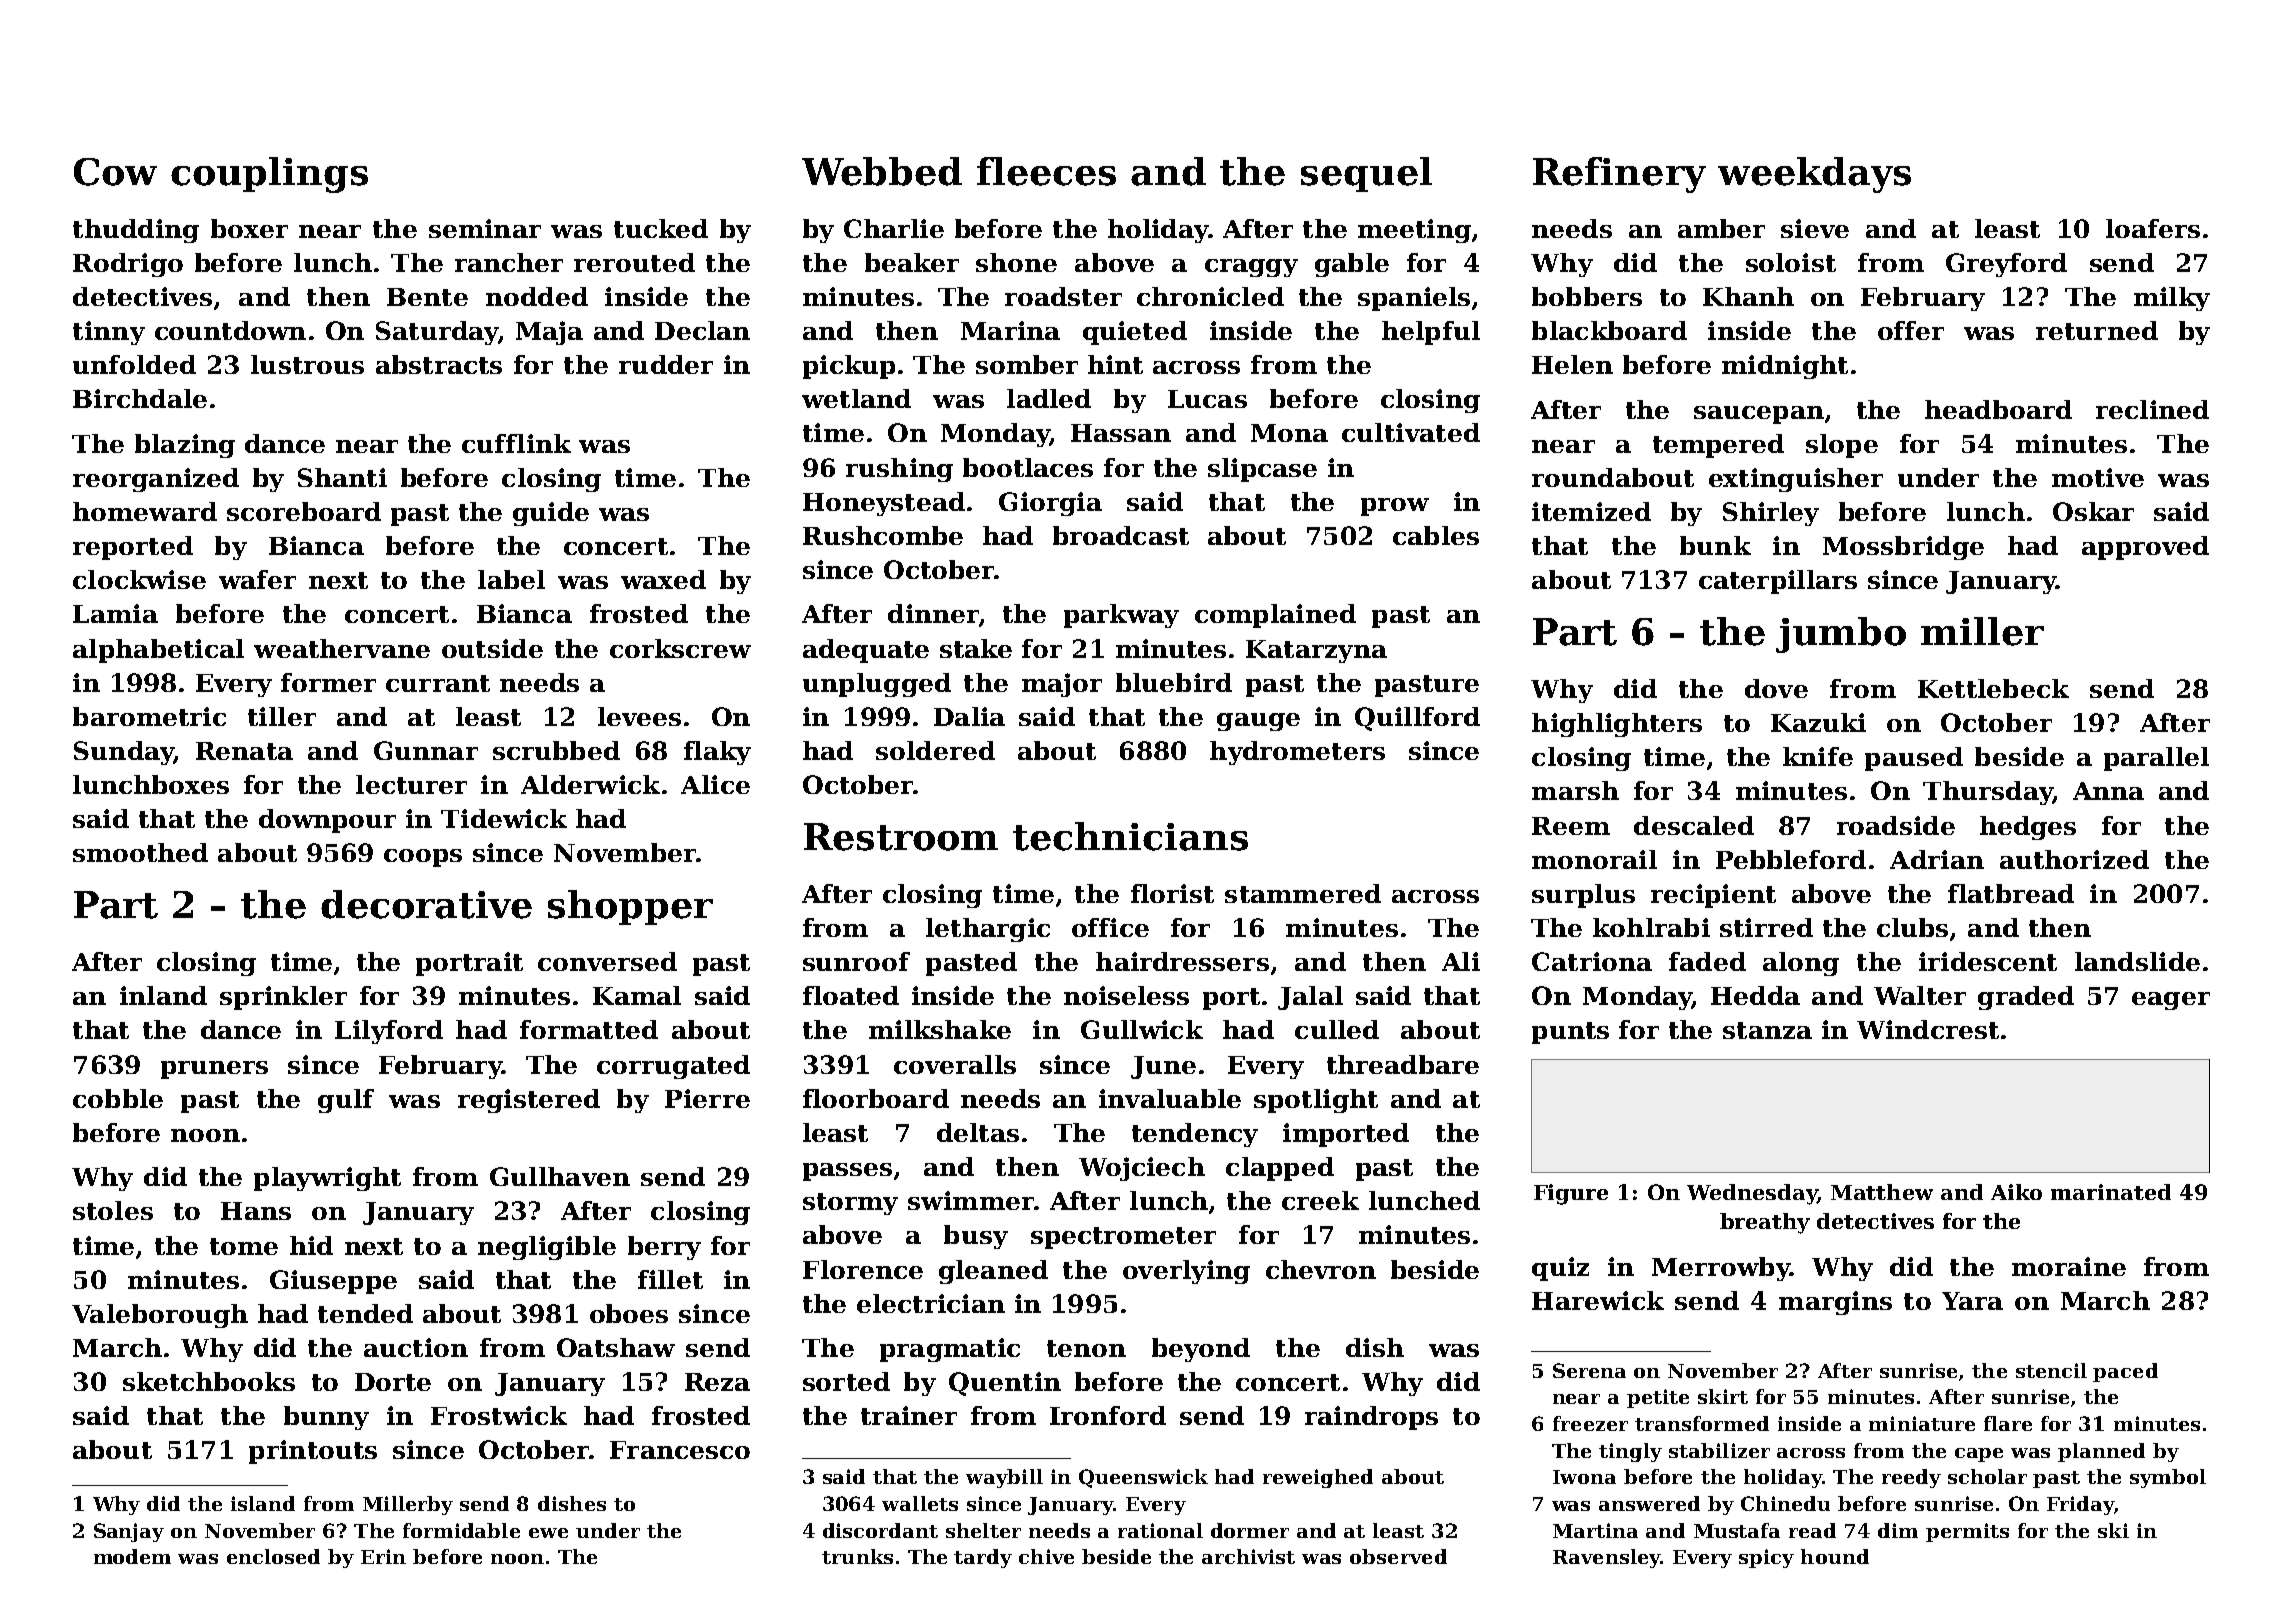 The image size is (2282, 1614). What do you see at coordinates (134, 364) in the image?
I see `unfolded` at bounding box center [134, 364].
